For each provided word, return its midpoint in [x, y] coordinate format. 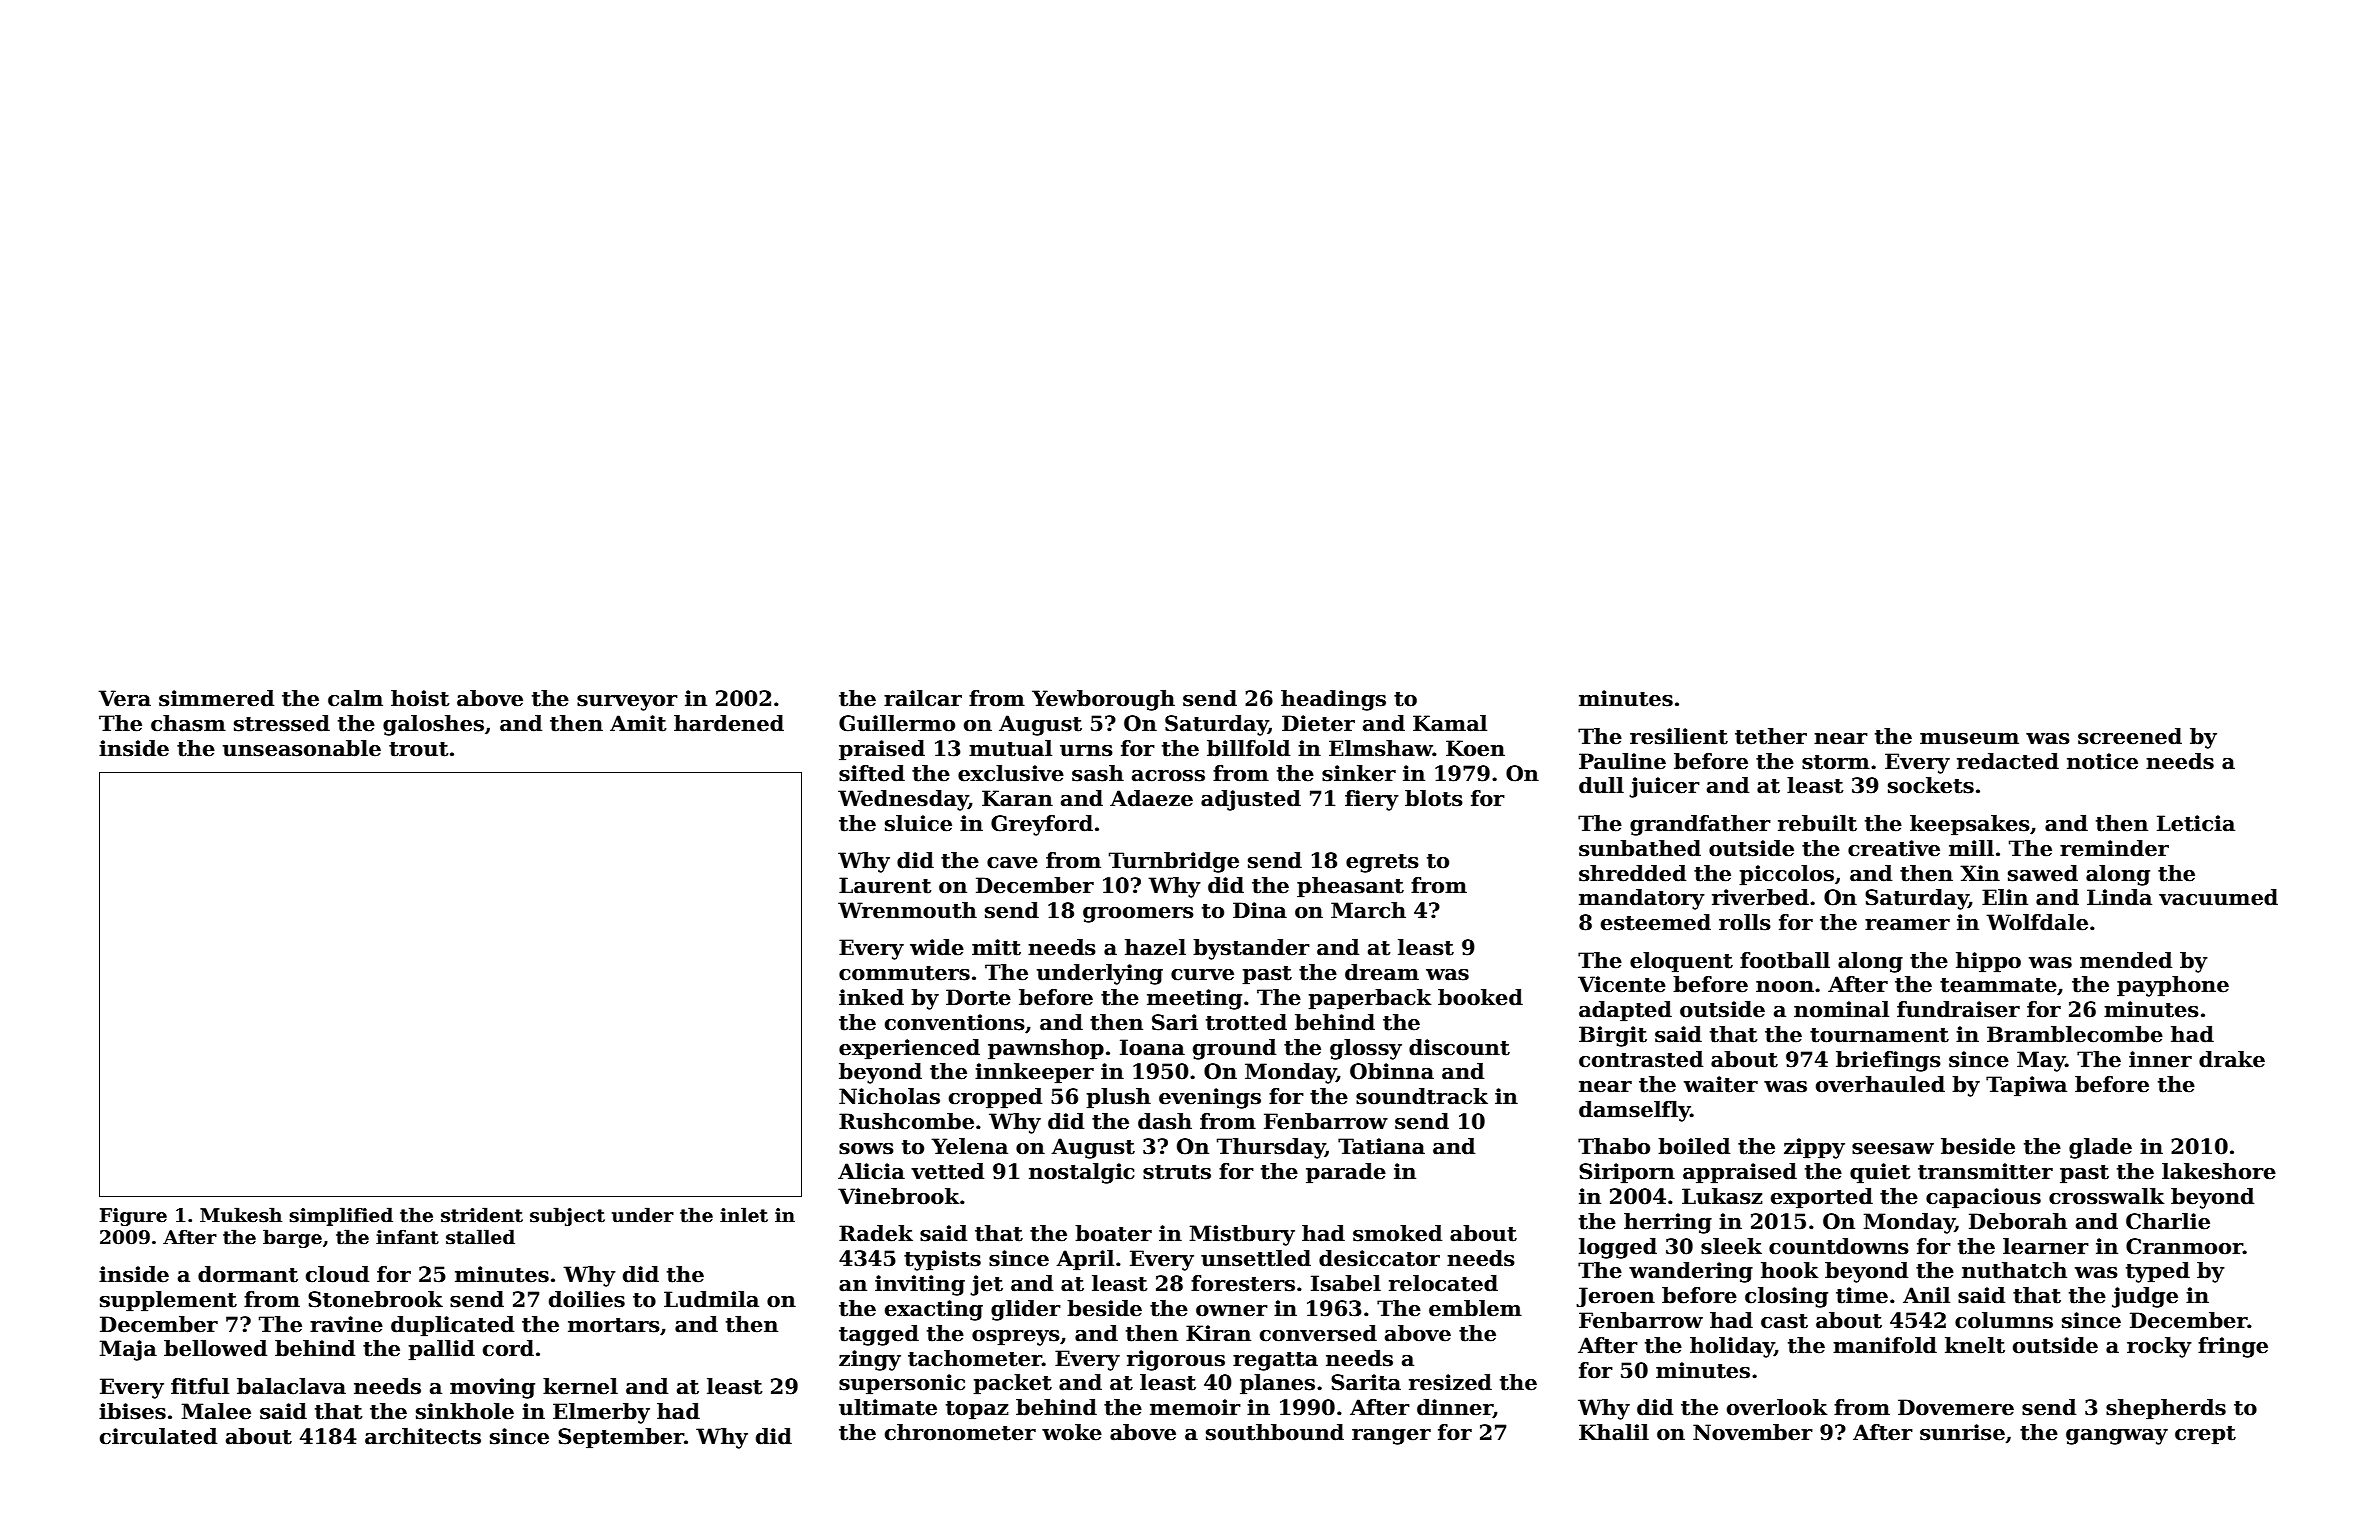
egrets [1382, 863]
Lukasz [1722, 1196]
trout [418, 749]
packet [1012, 1384]
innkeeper [1034, 1073]
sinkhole [465, 1411]
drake [2232, 1059]
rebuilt [1817, 823]
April [1085, 1260]
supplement [168, 1301]
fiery [1372, 800]
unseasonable [302, 748]
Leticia [2196, 823]
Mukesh [241, 1215]
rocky [2159, 1347]
